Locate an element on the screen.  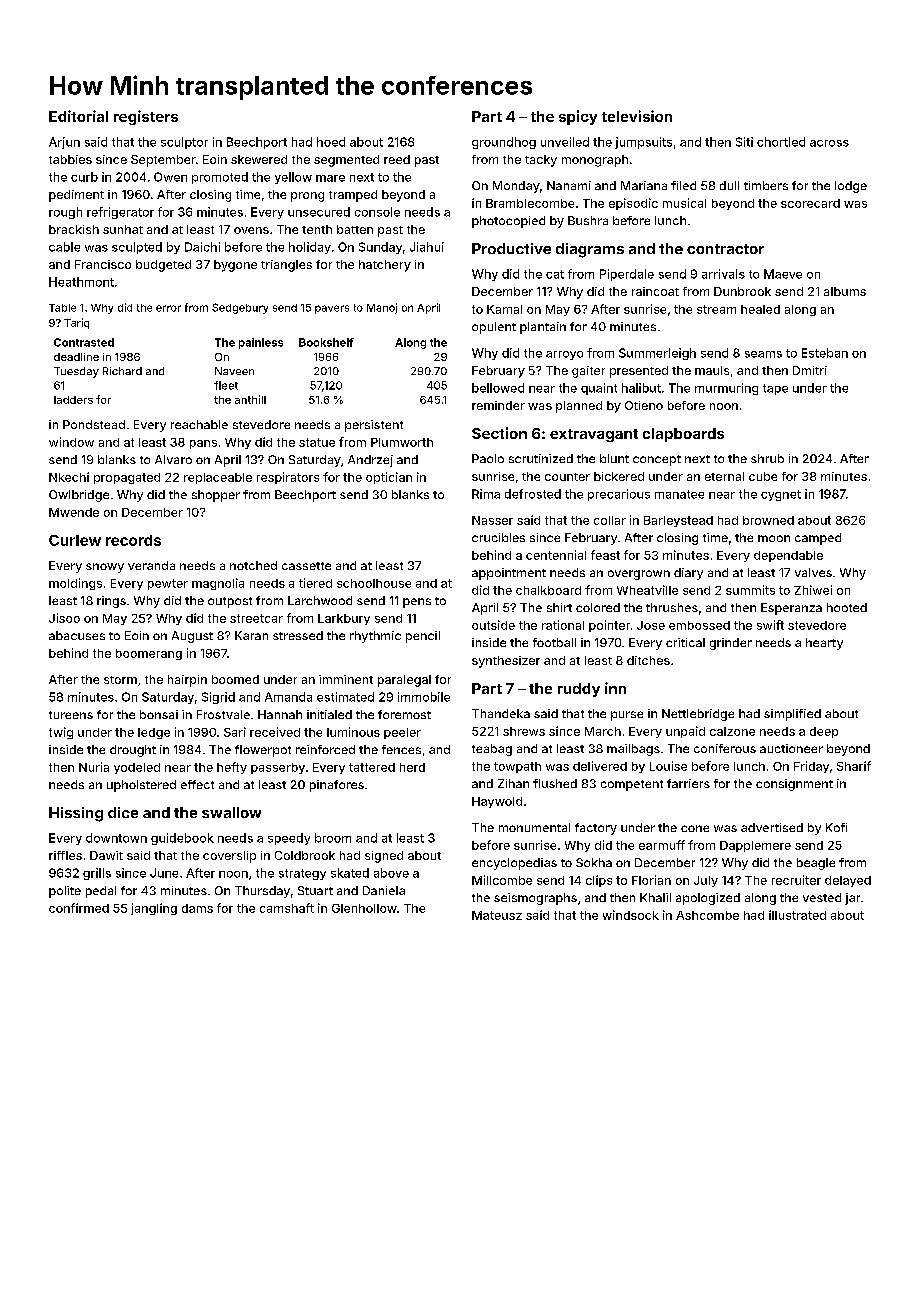
propagated is located at coordinates (127, 478).
